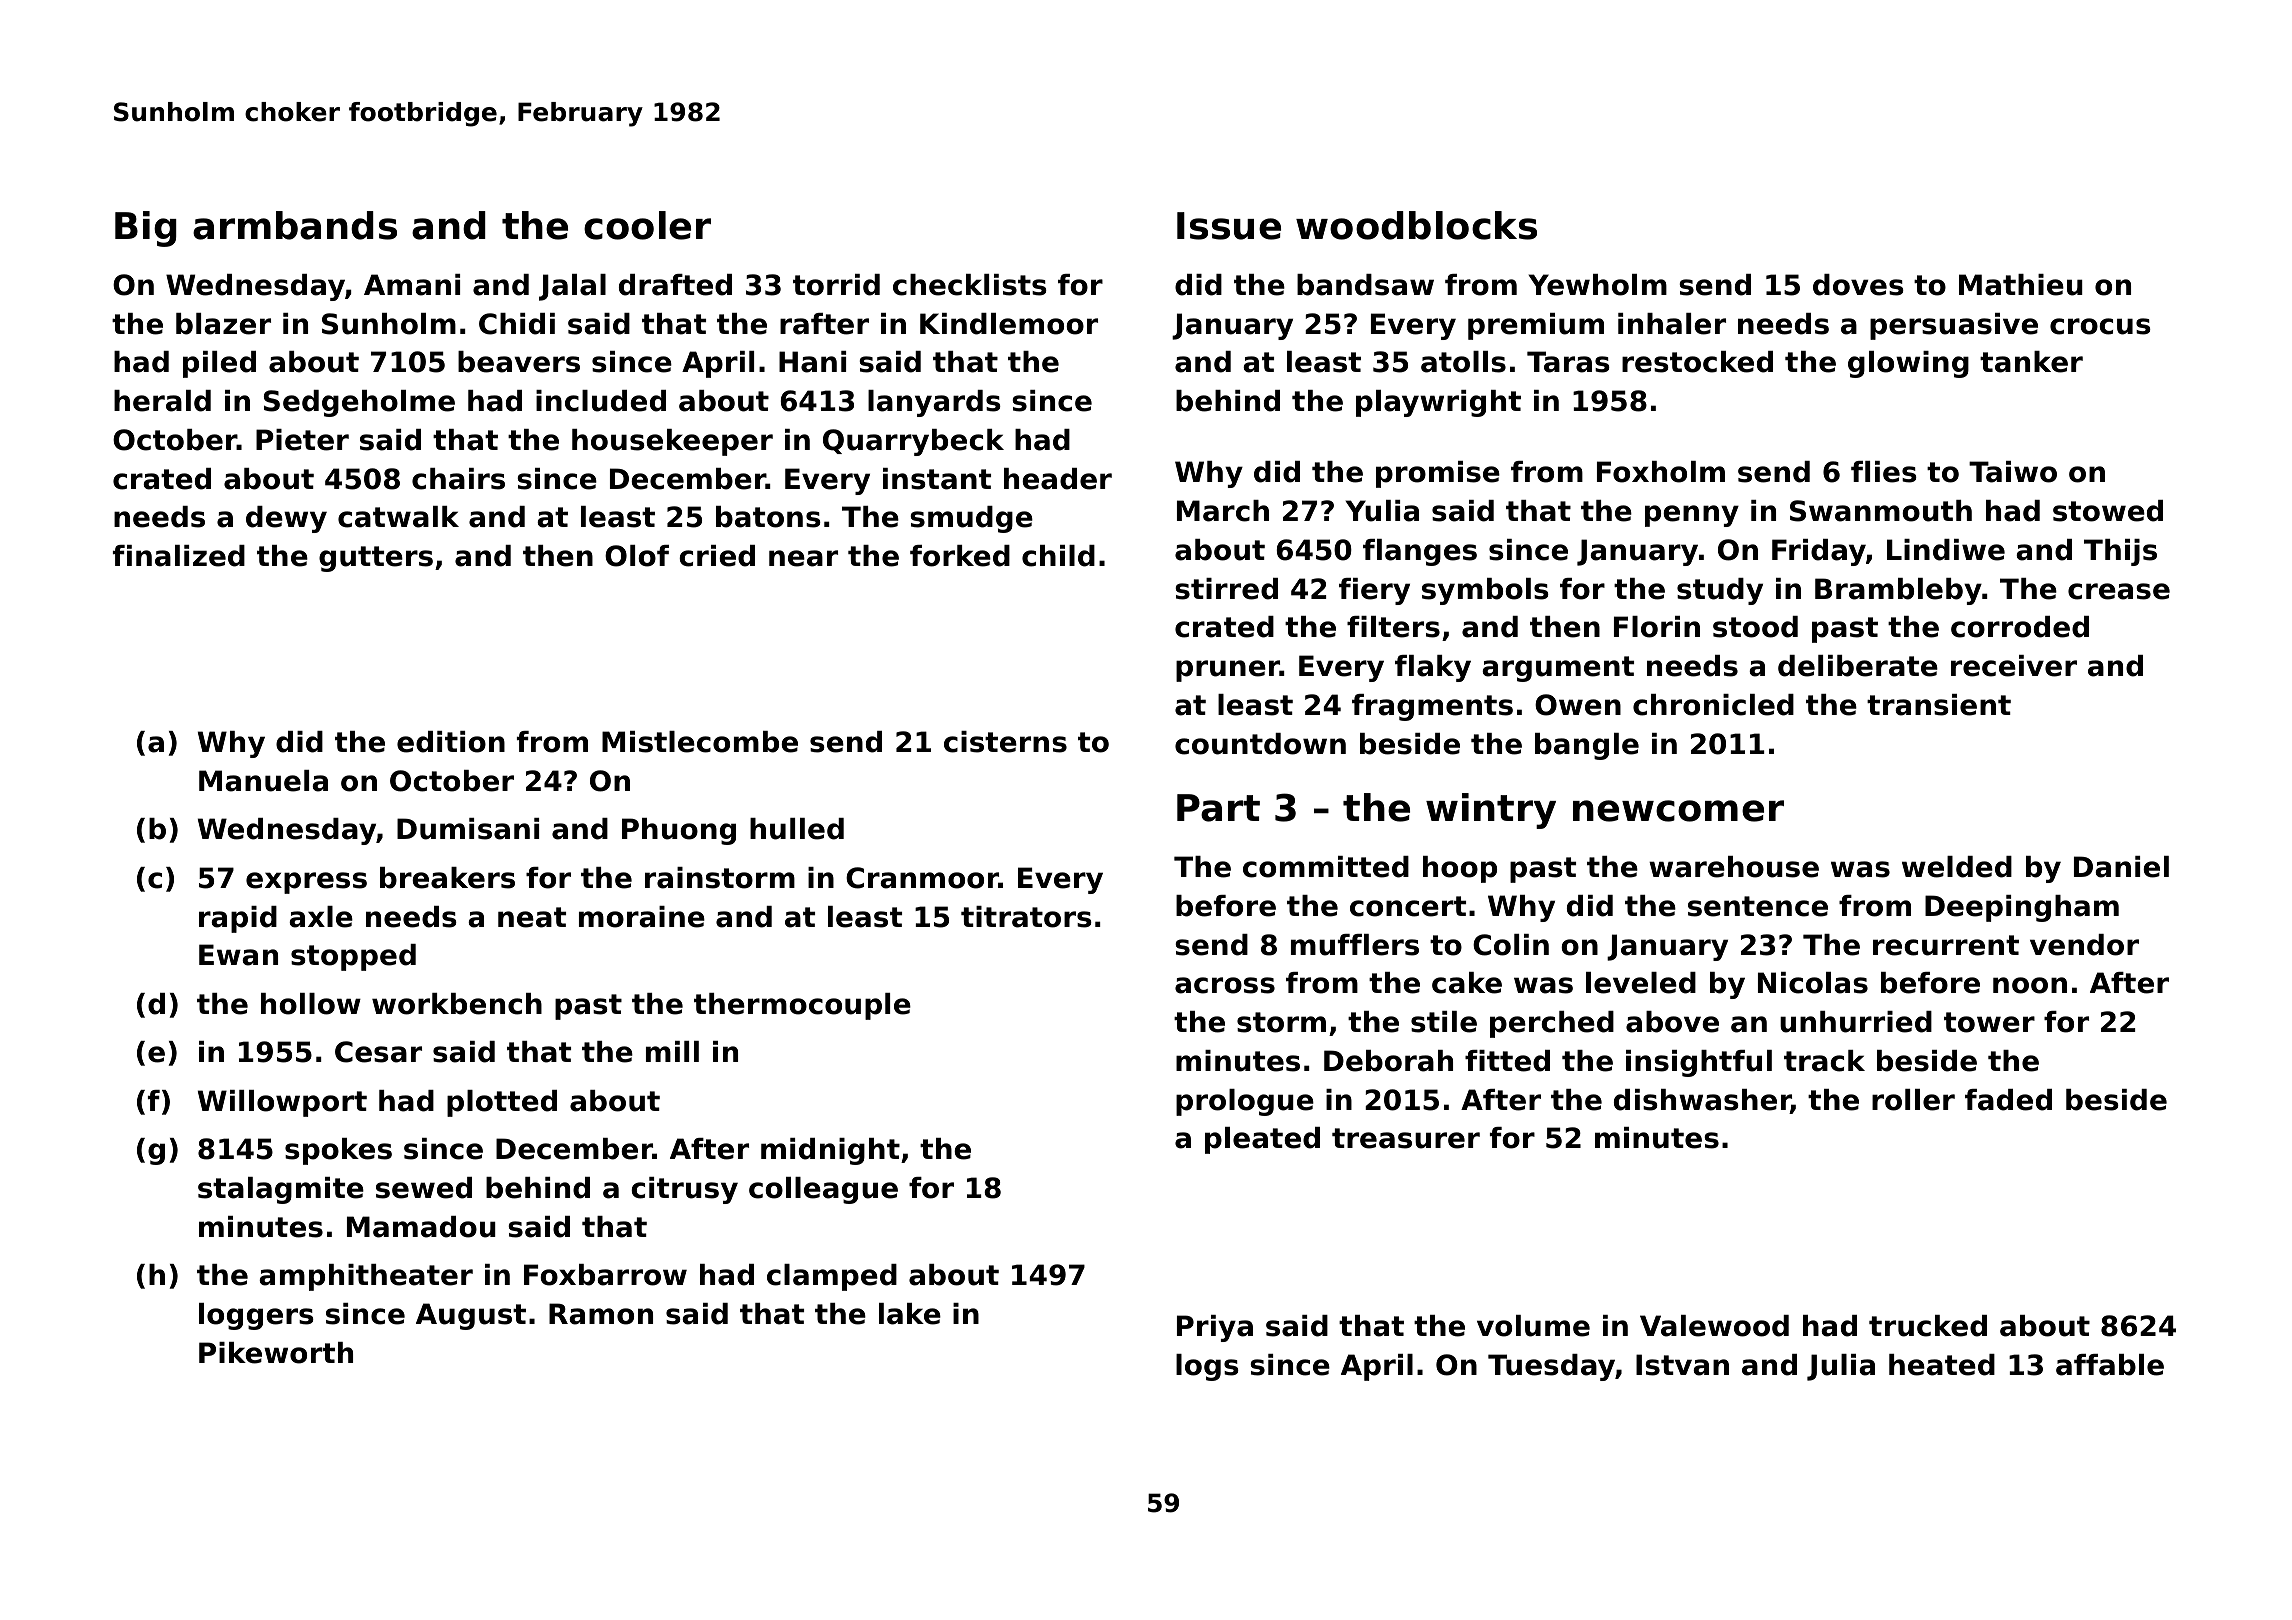 The image size is (2292, 1620). I want to click on tanker, so click(2031, 362).
